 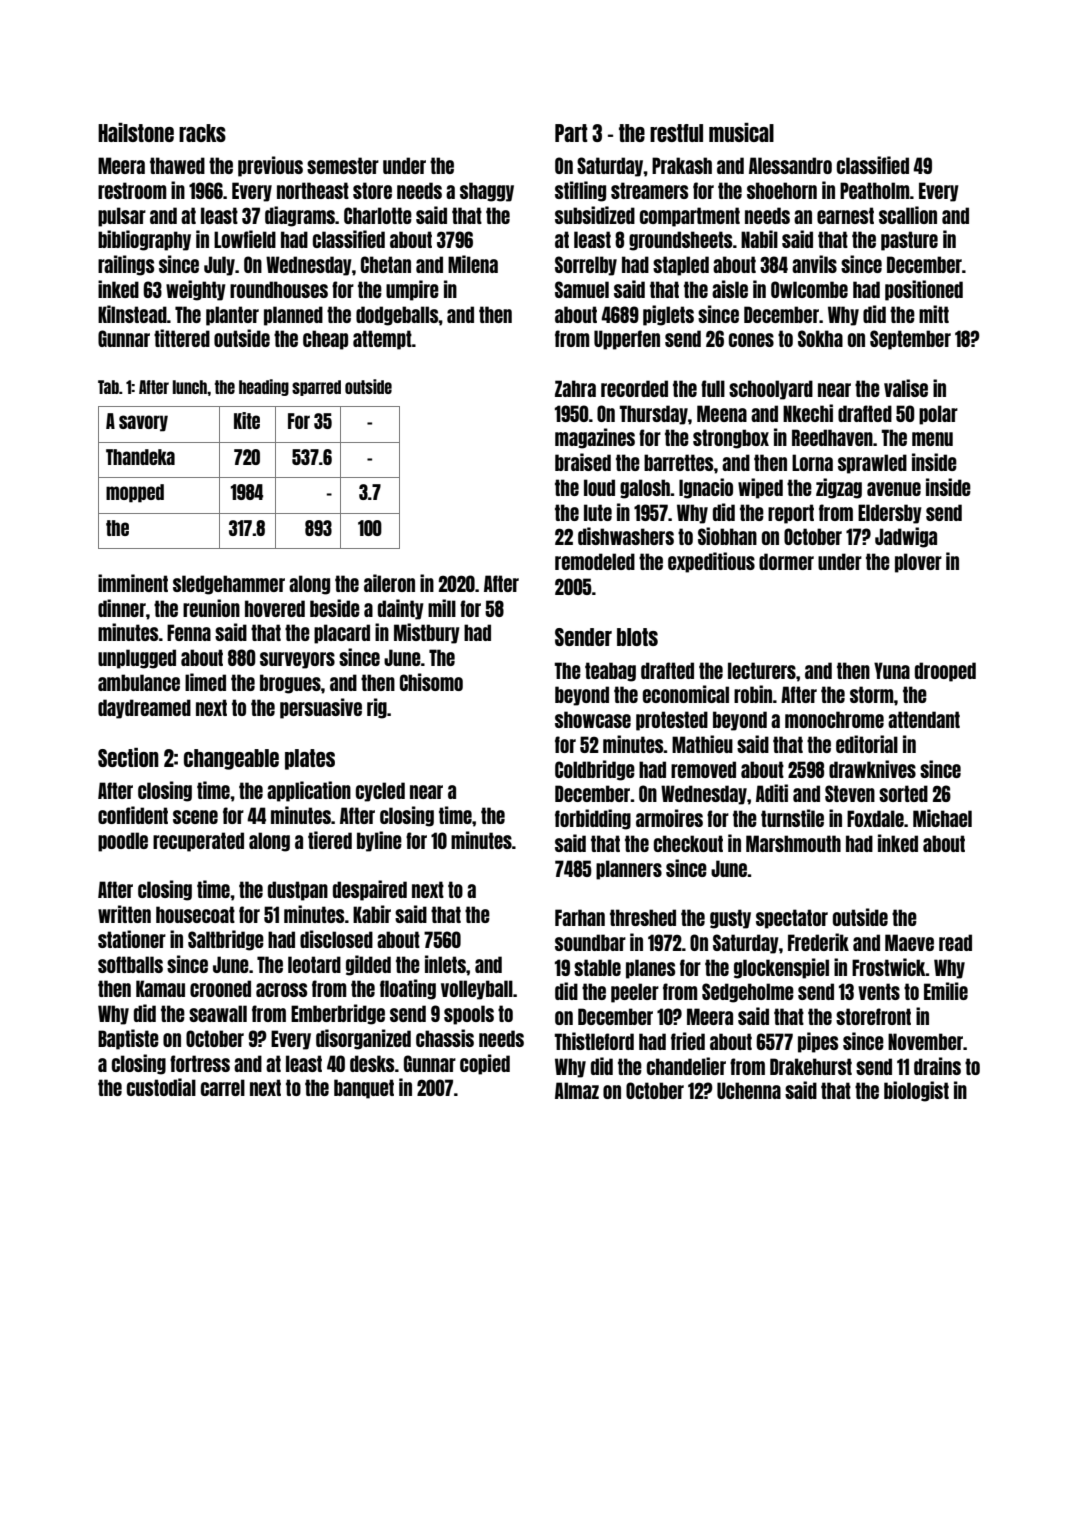 What do you see at coordinates (161, 1087) in the screenshot?
I see `custodial` at bounding box center [161, 1087].
